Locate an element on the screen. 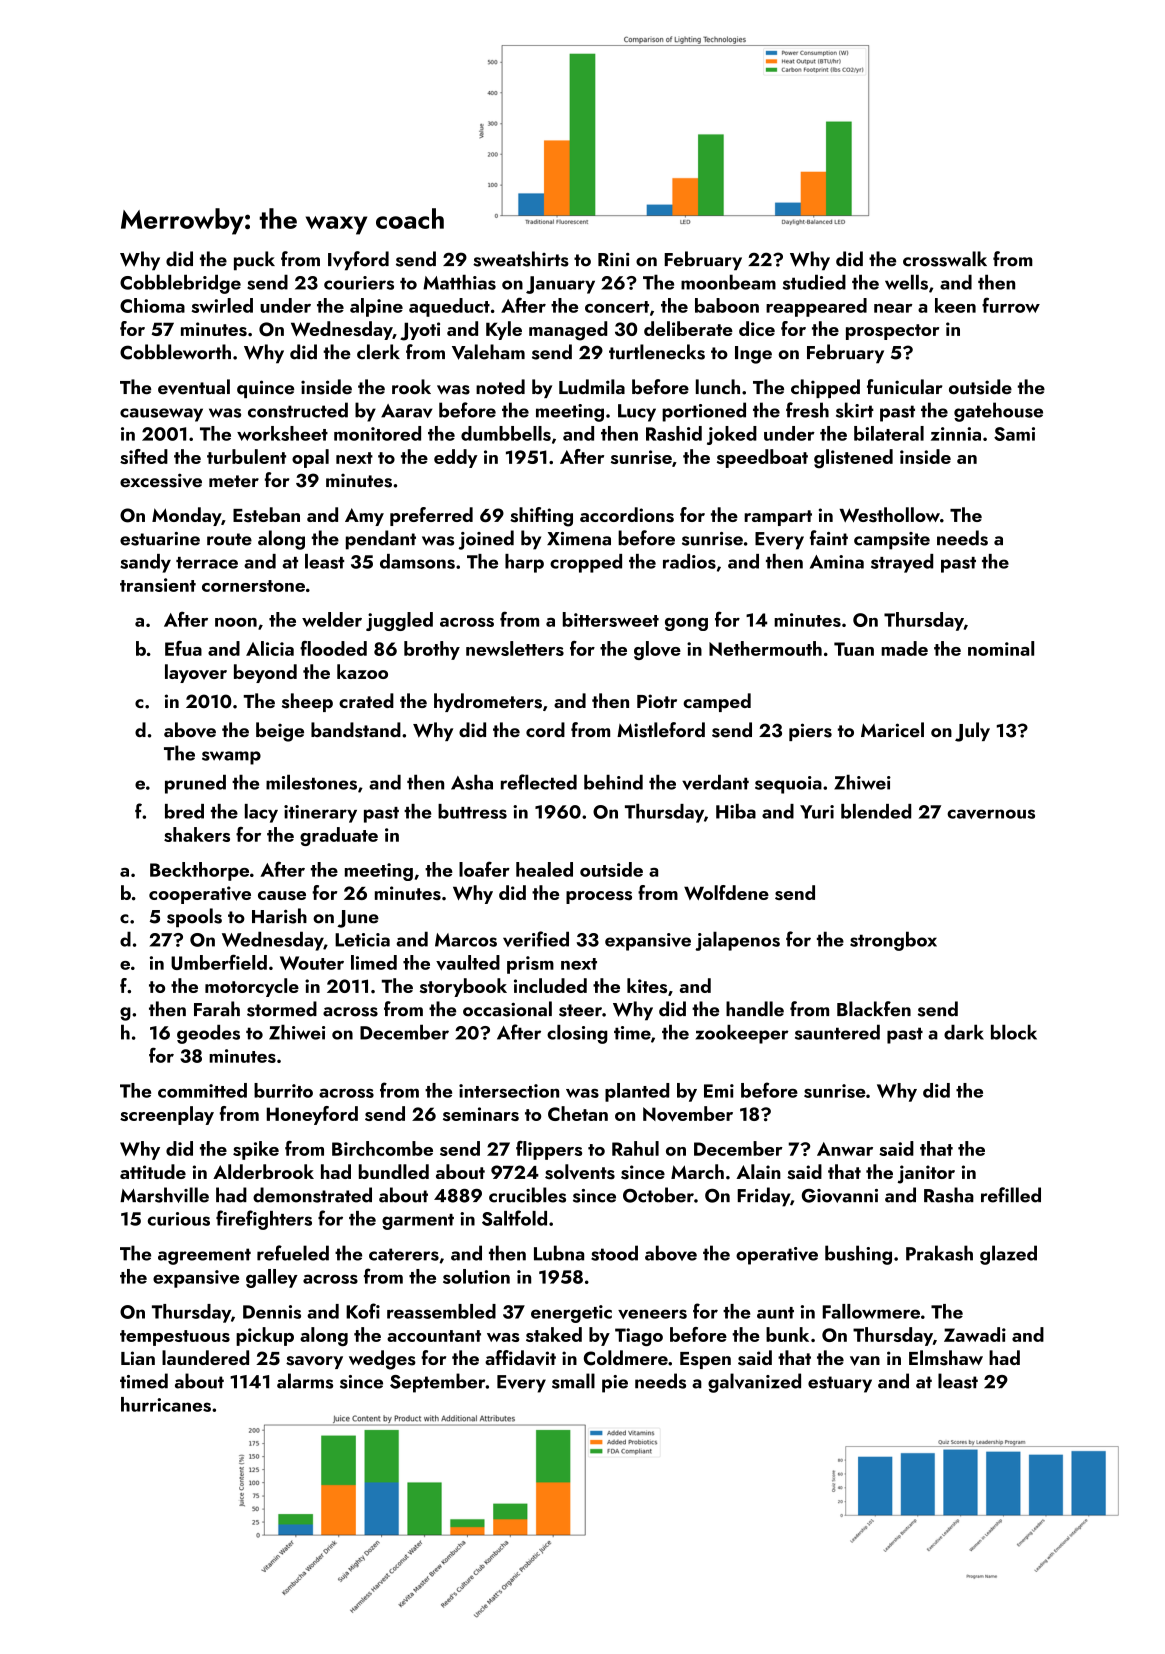 The height and width of the screenshot is (1654, 1165). committed is located at coordinates (202, 1090).
